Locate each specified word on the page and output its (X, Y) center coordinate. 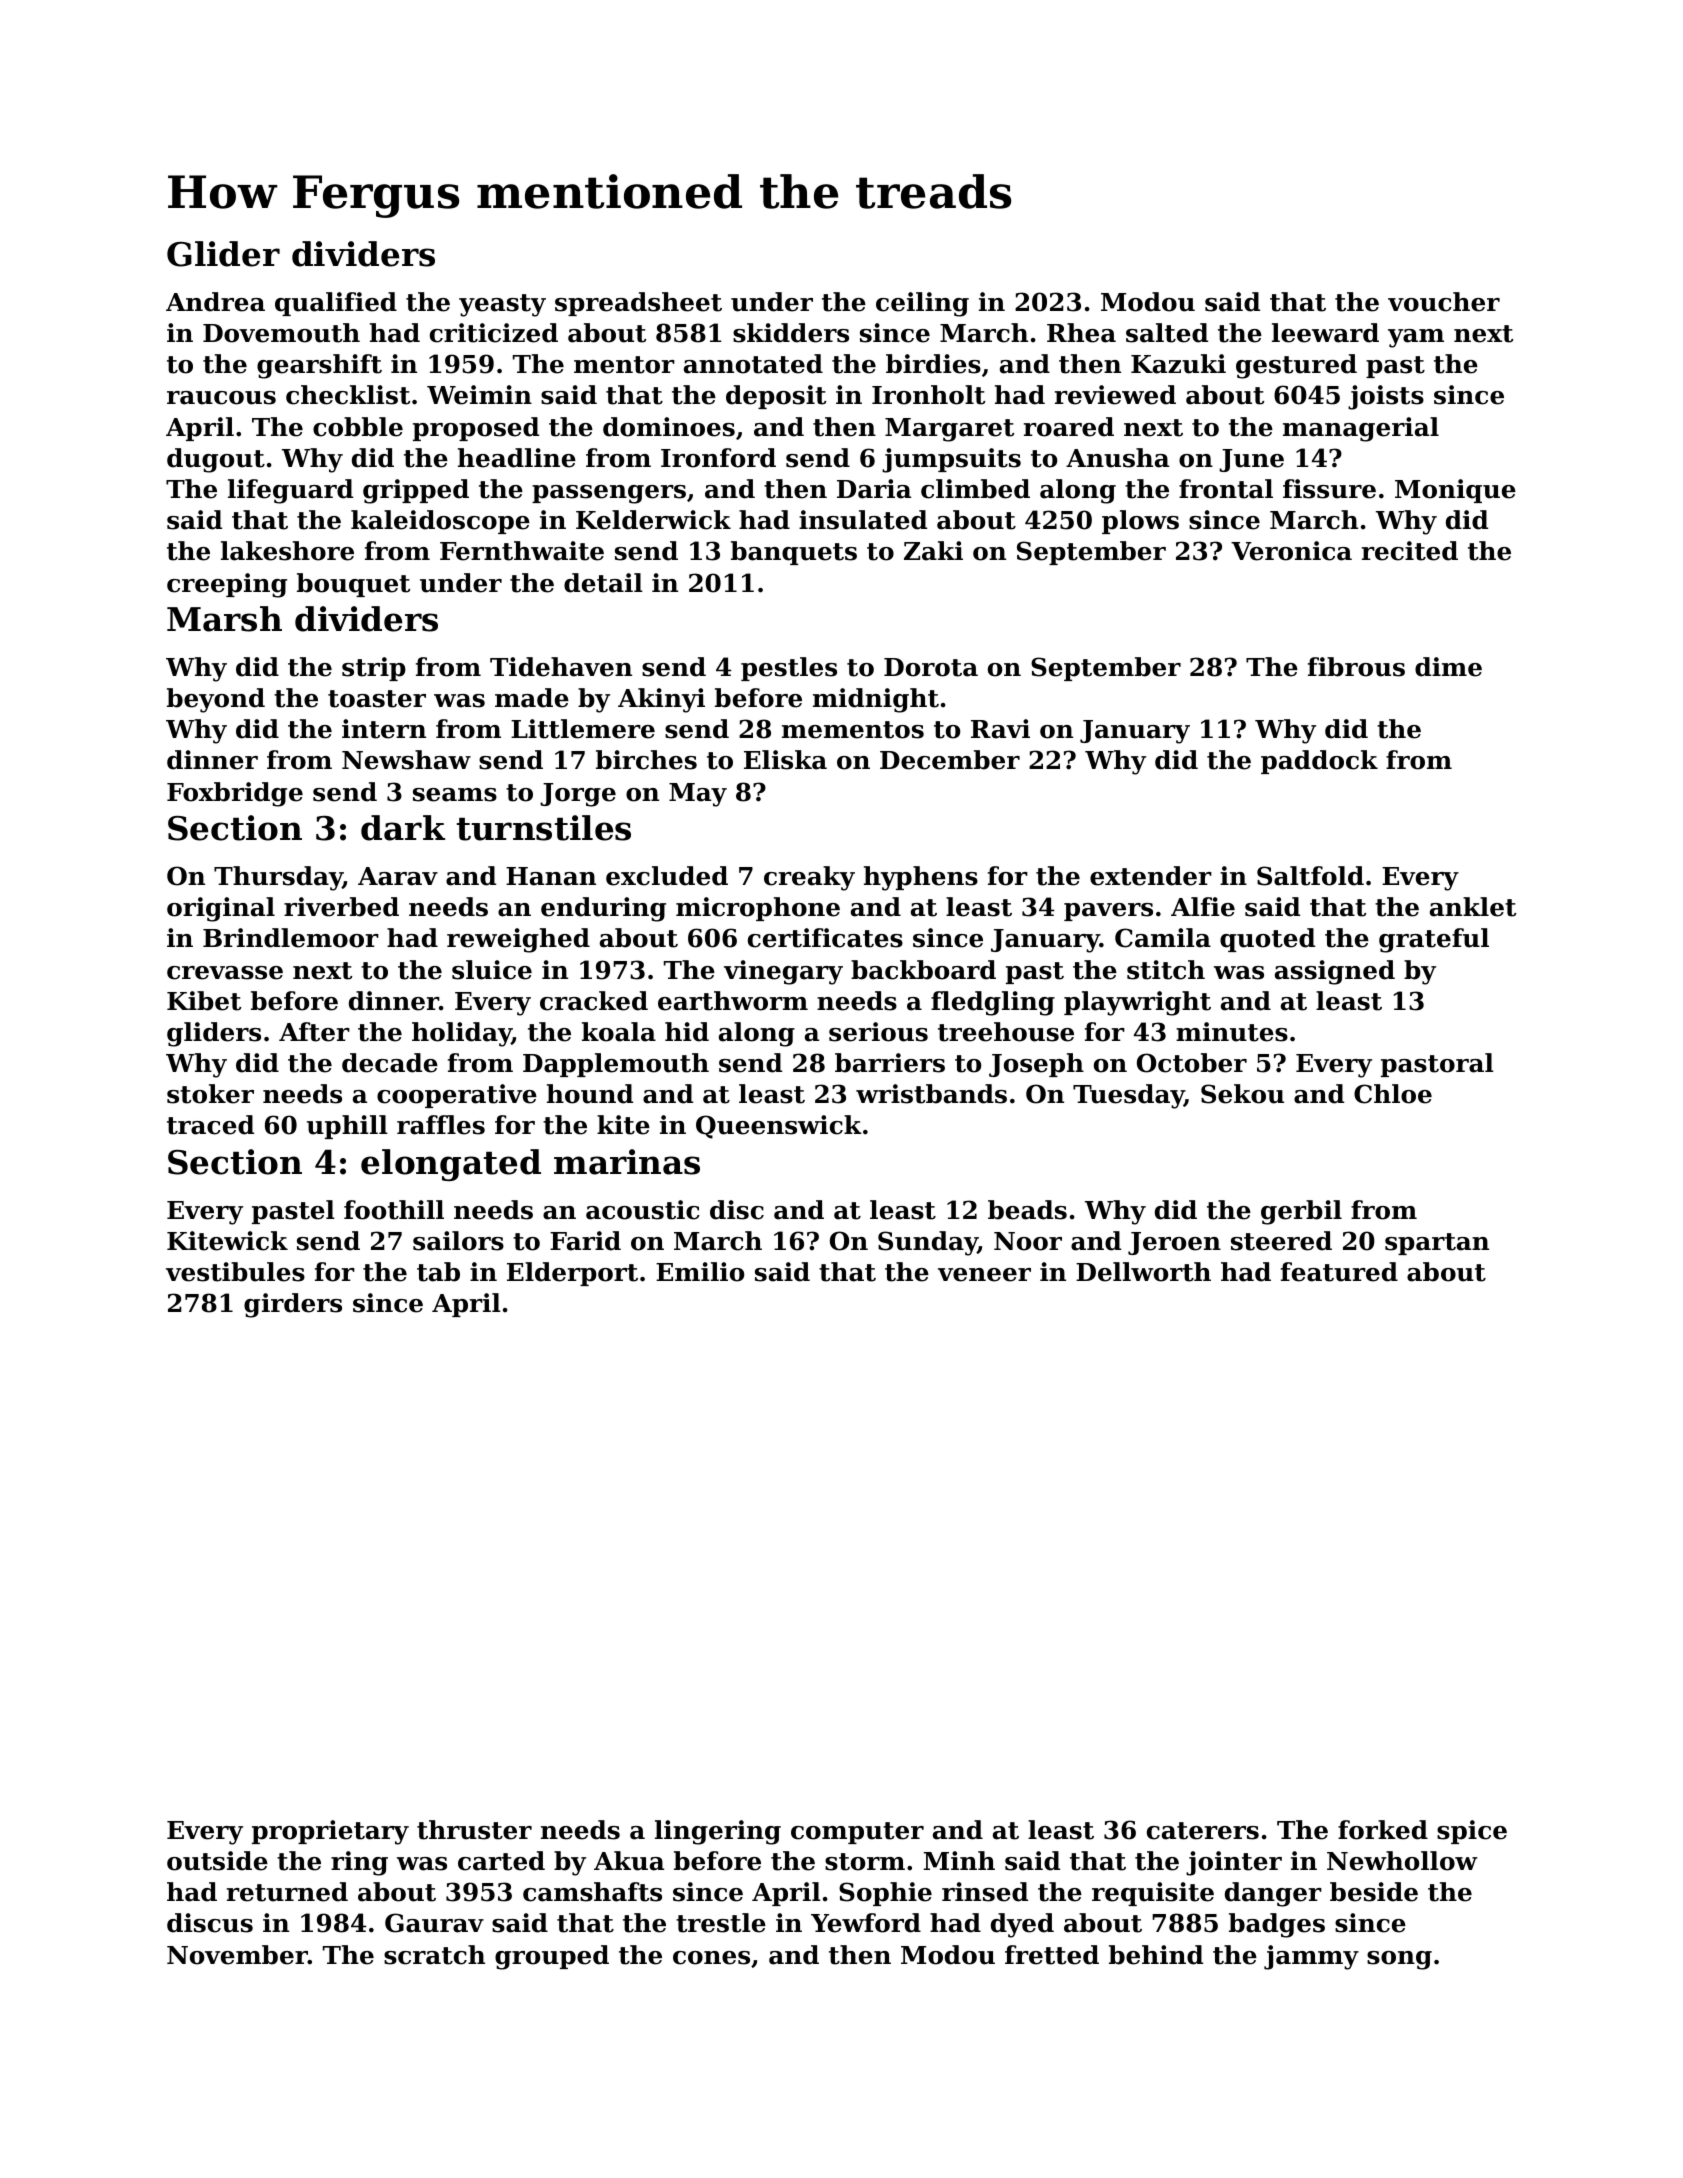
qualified (336, 304)
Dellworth (1143, 1272)
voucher (1444, 302)
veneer (984, 1275)
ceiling (922, 304)
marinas (627, 1162)
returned (287, 1892)
